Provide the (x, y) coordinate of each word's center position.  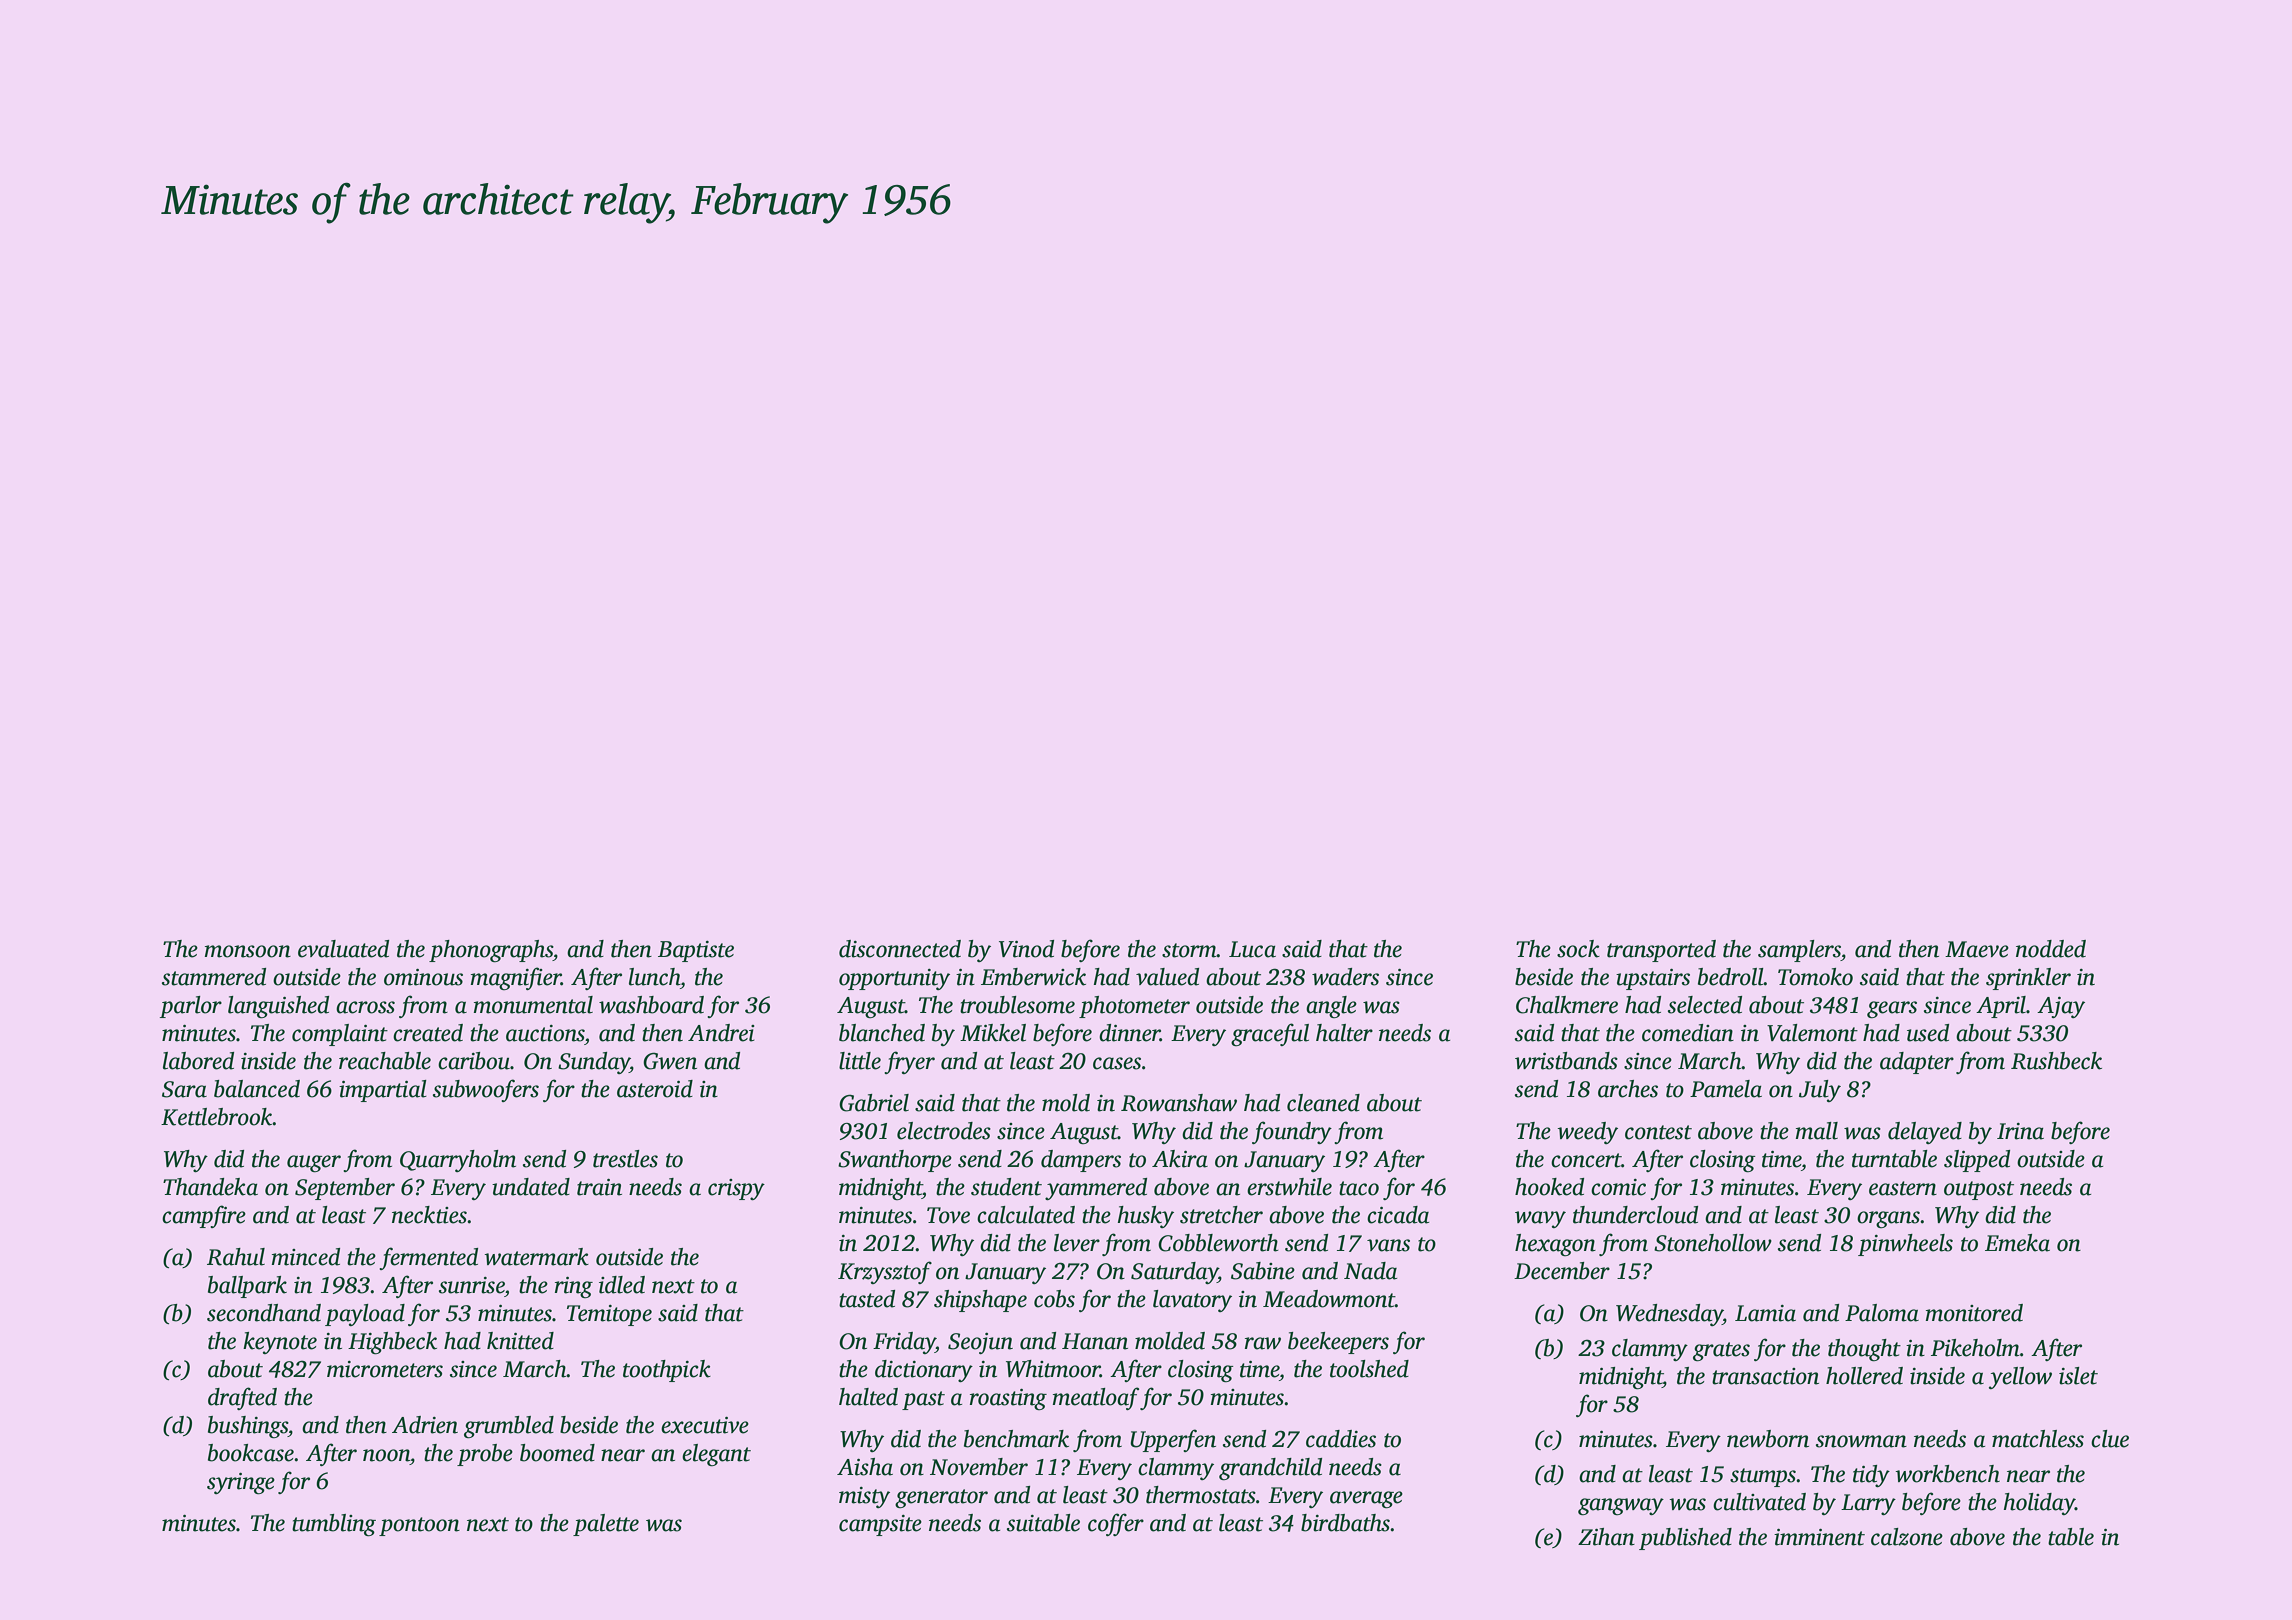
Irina (2020, 1131)
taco (1359, 1188)
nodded (2051, 949)
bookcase (251, 1453)
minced (306, 1257)
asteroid (655, 1089)
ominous (423, 977)
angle (1331, 1007)
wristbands (1566, 1061)
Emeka (2017, 1243)
